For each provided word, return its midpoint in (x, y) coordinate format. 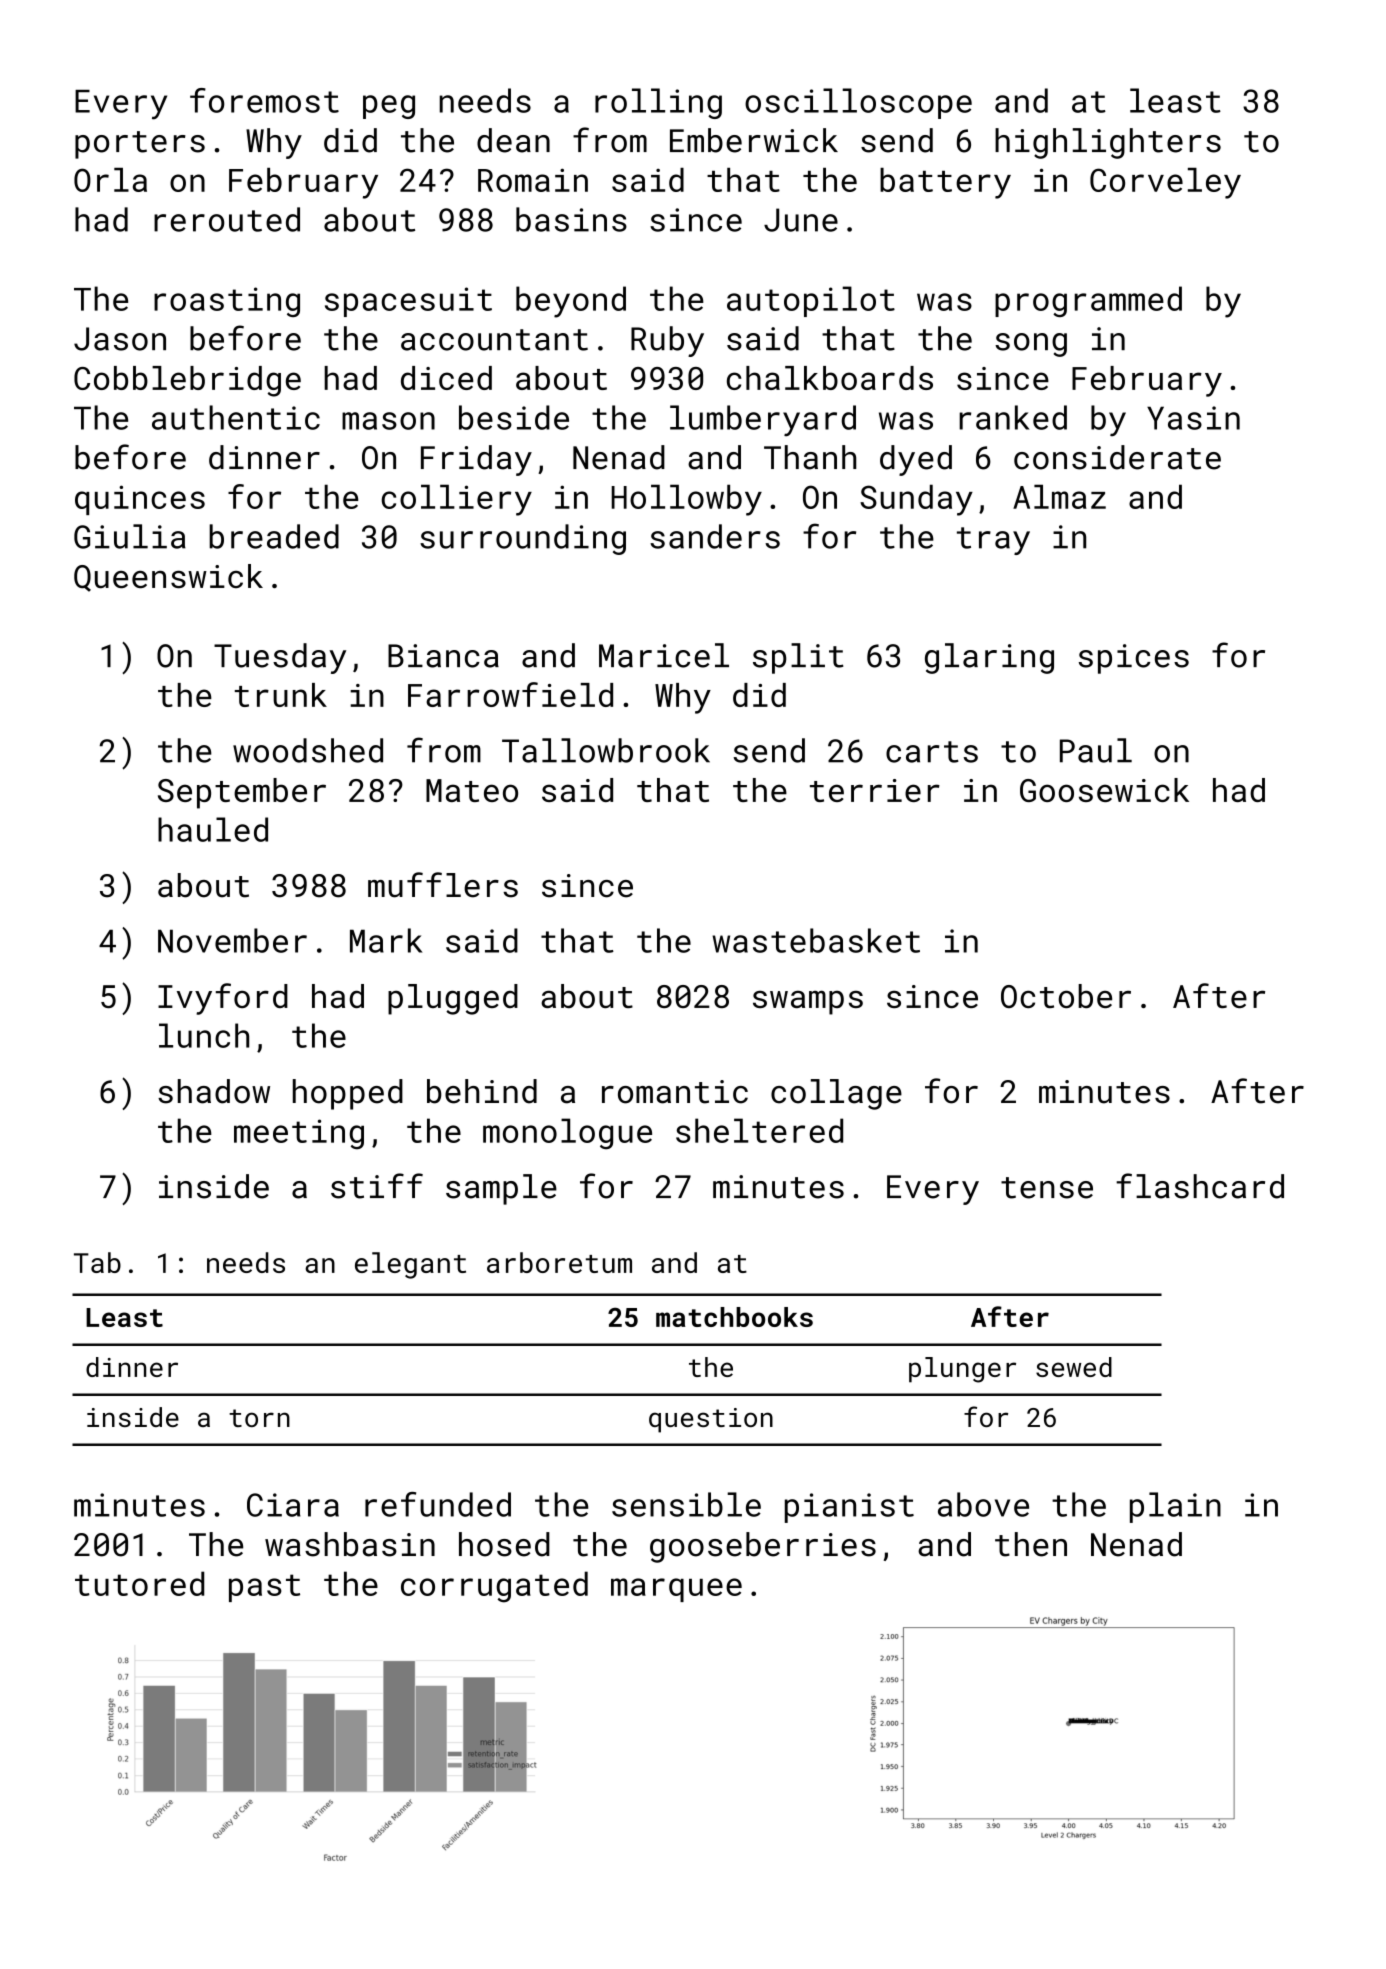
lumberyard (763, 421)
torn (259, 1418)
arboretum (559, 1262)
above (983, 1504)
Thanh (810, 457)
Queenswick (168, 578)
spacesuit (408, 302)
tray (993, 541)
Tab (97, 1262)
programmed (1088, 301)
